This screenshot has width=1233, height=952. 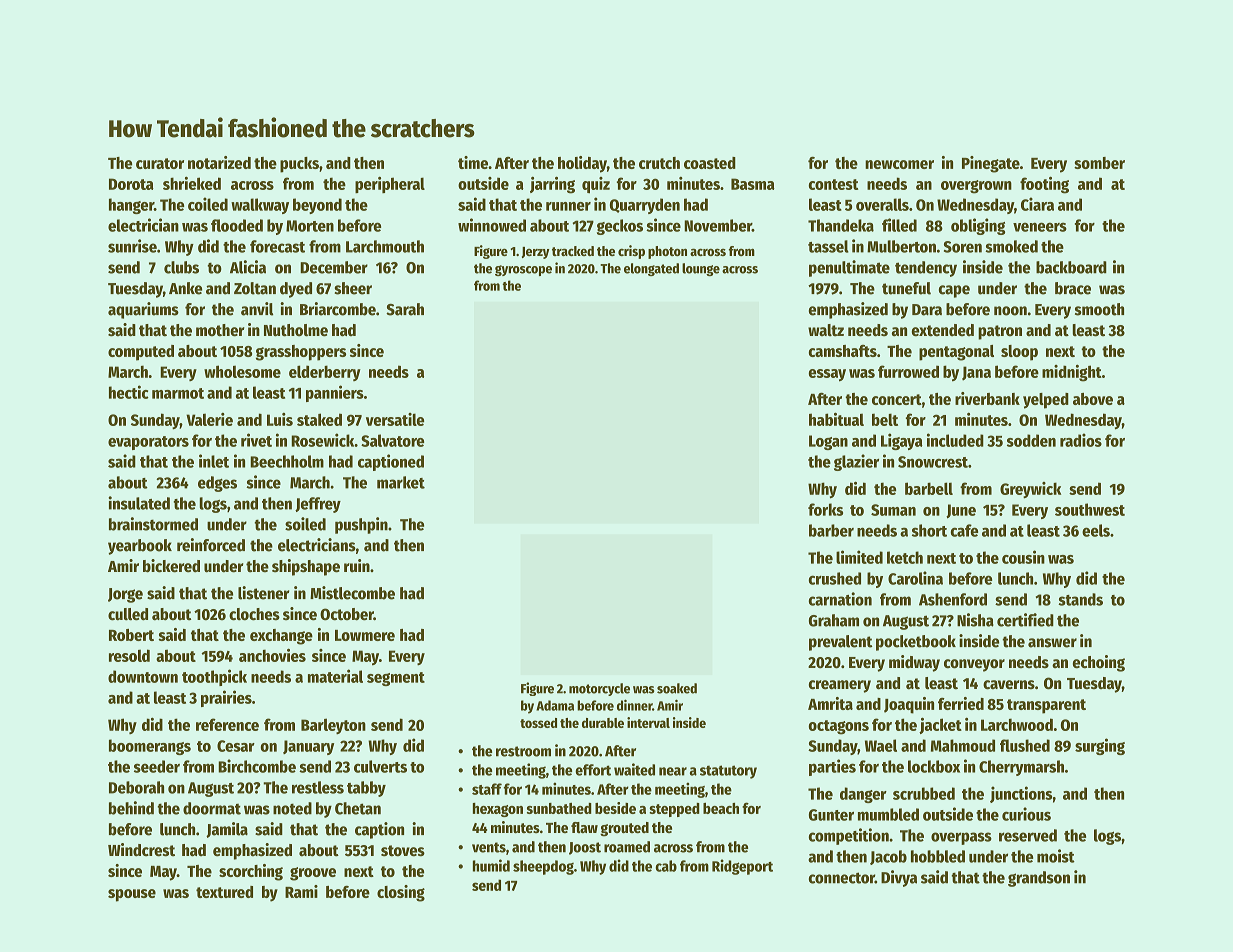 I want to click on junctions, so click(x=1021, y=794).
